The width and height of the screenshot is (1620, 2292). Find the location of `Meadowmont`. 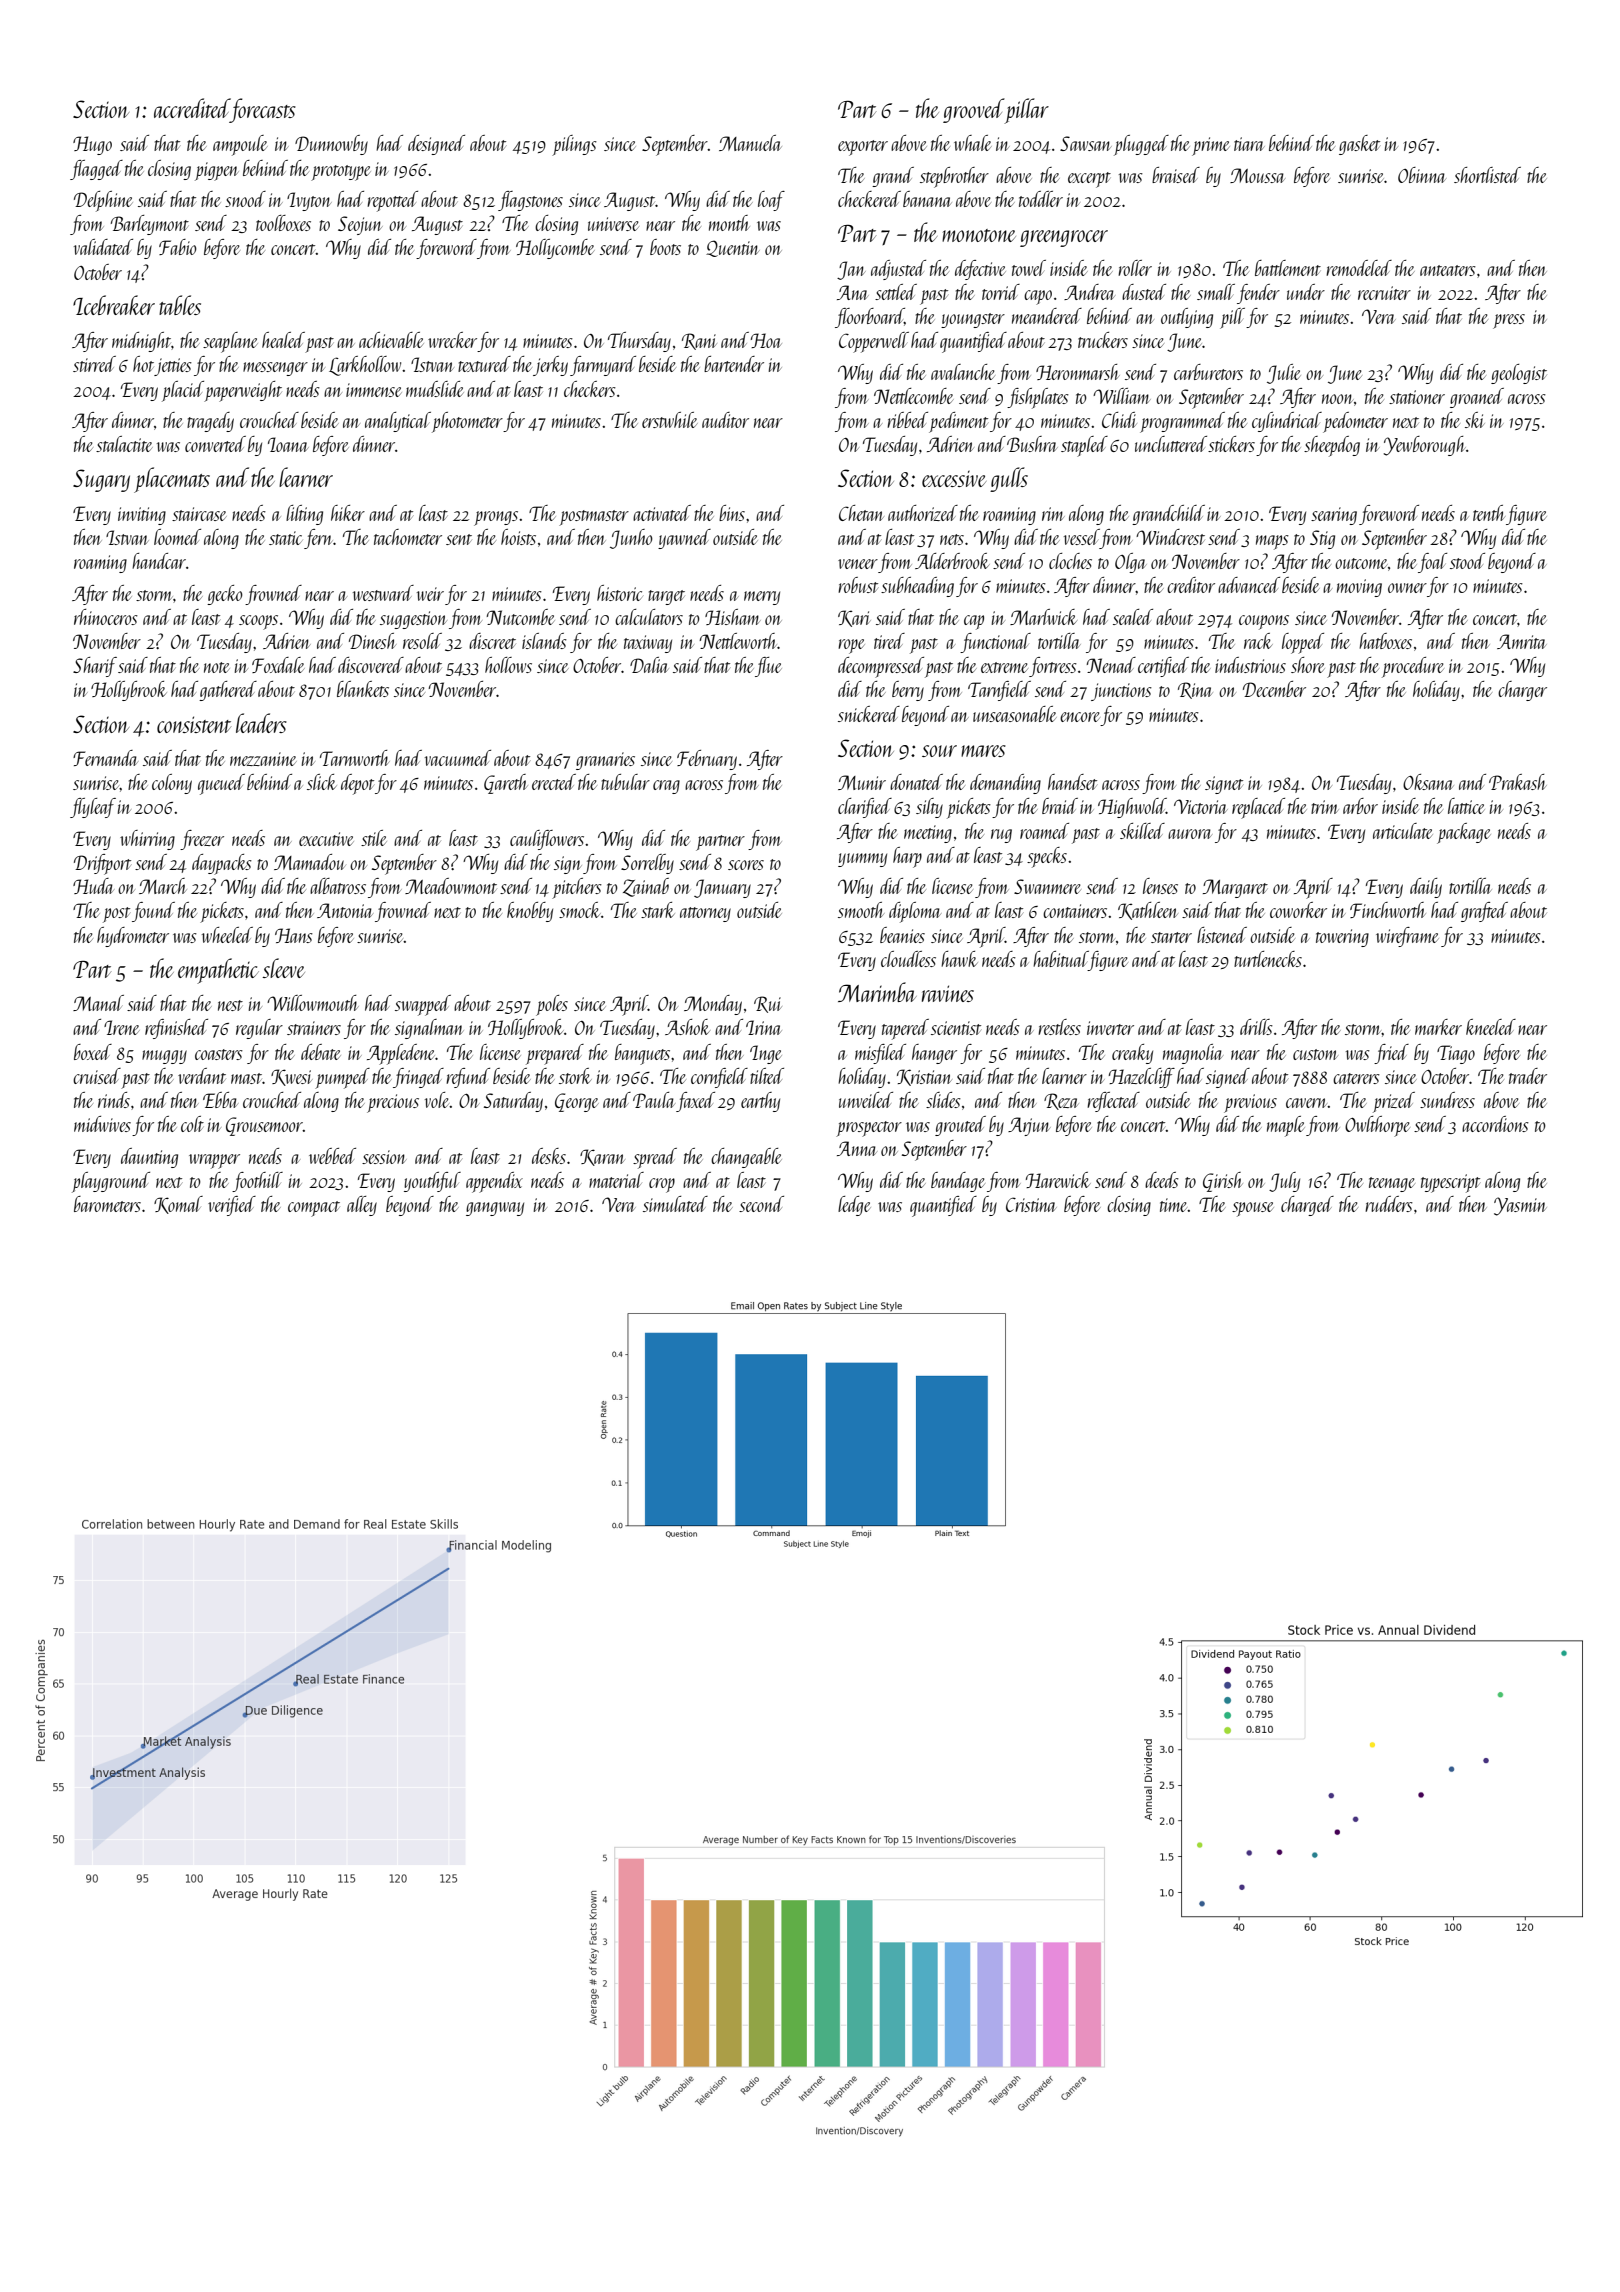

Meadowmont is located at coordinates (451, 886).
